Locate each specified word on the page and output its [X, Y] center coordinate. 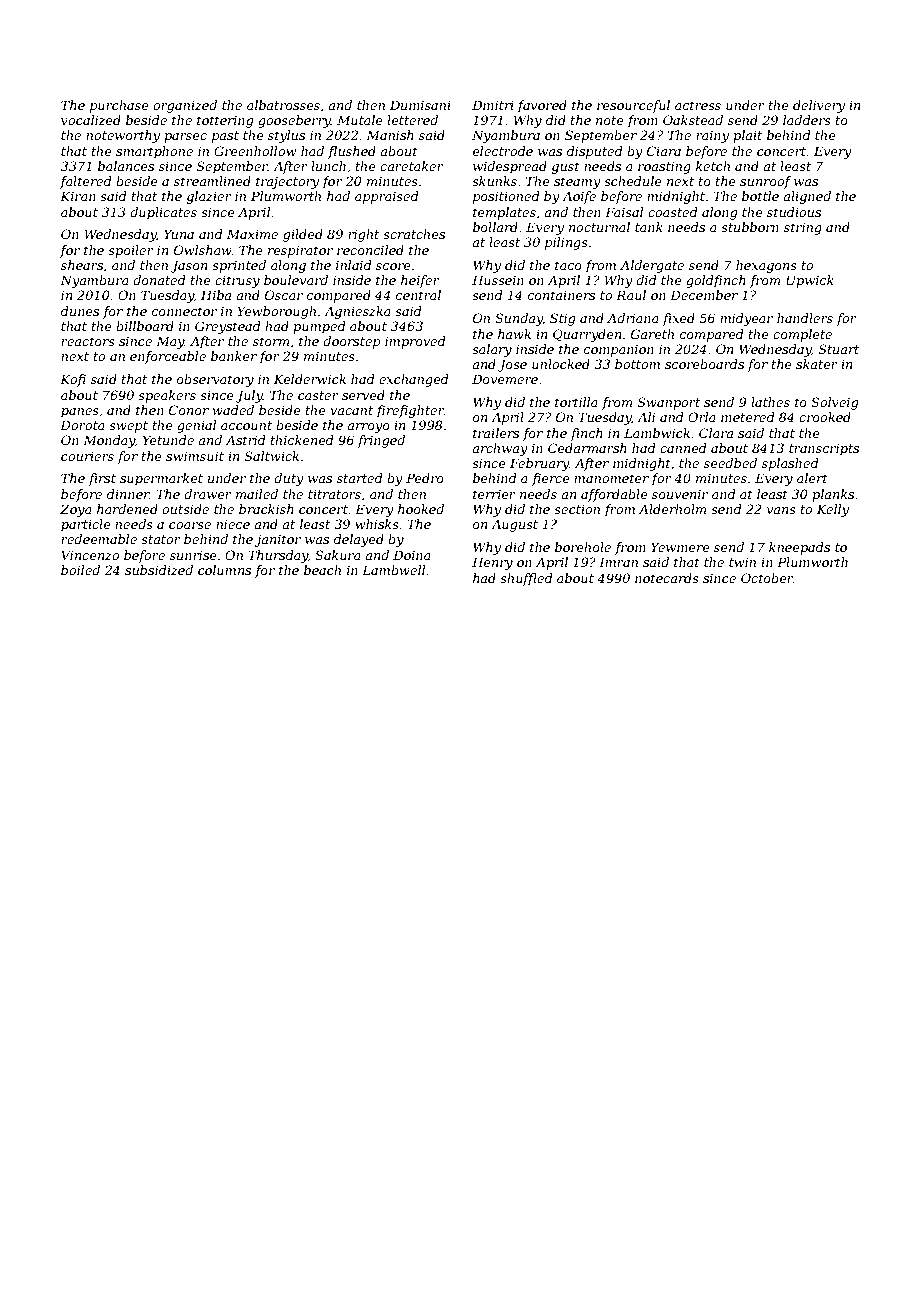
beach [322, 570]
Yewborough [276, 312]
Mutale [360, 120]
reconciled [370, 250]
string [803, 228]
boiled [80, 570]
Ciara [664, 151]
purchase [119, 106]
